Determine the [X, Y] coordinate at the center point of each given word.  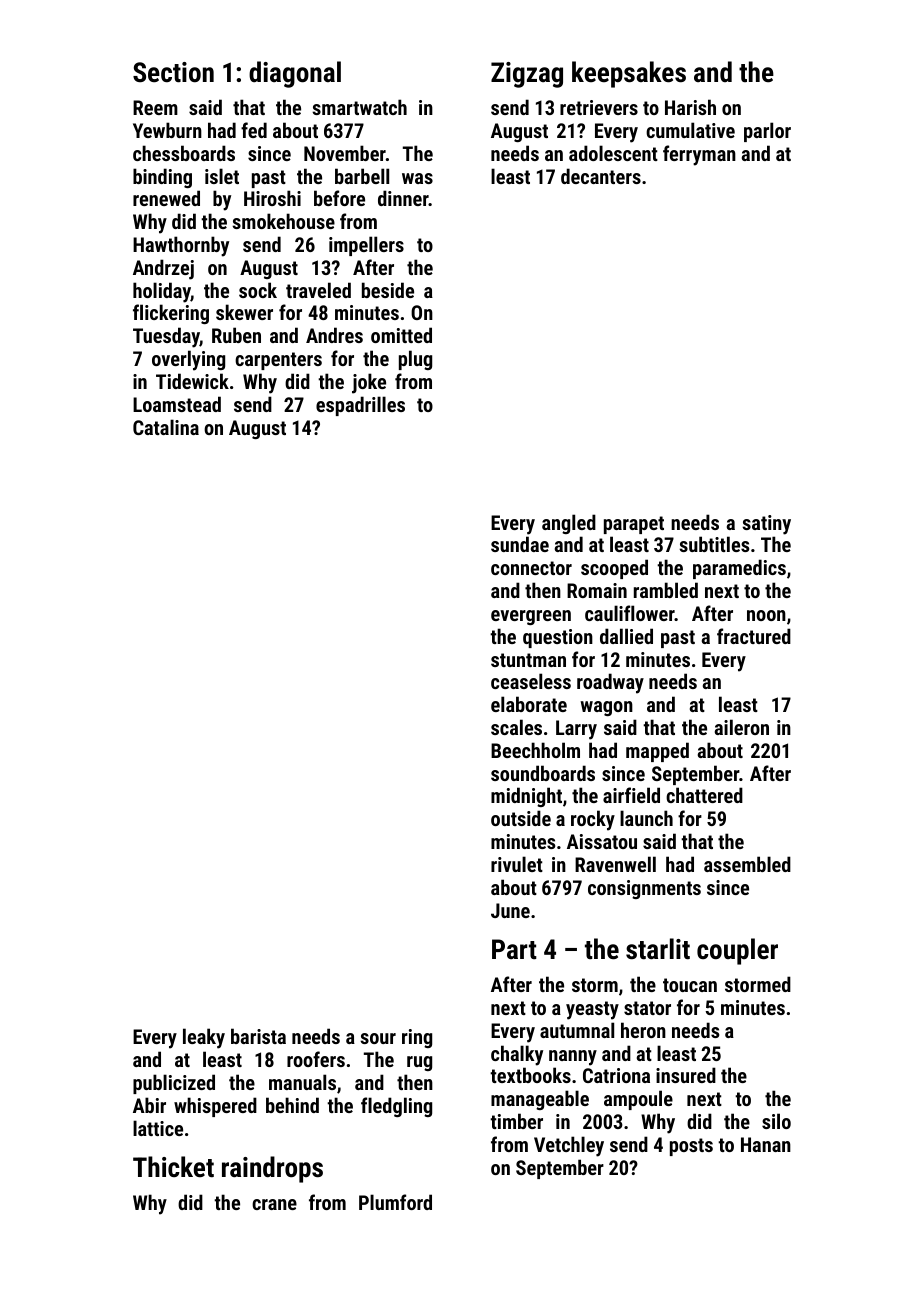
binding [162, 178]
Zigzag [527, 75]
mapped [657, 752]
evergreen [531, 617]
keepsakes [629, 74]
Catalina [166, 427]
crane [274, 1204]
